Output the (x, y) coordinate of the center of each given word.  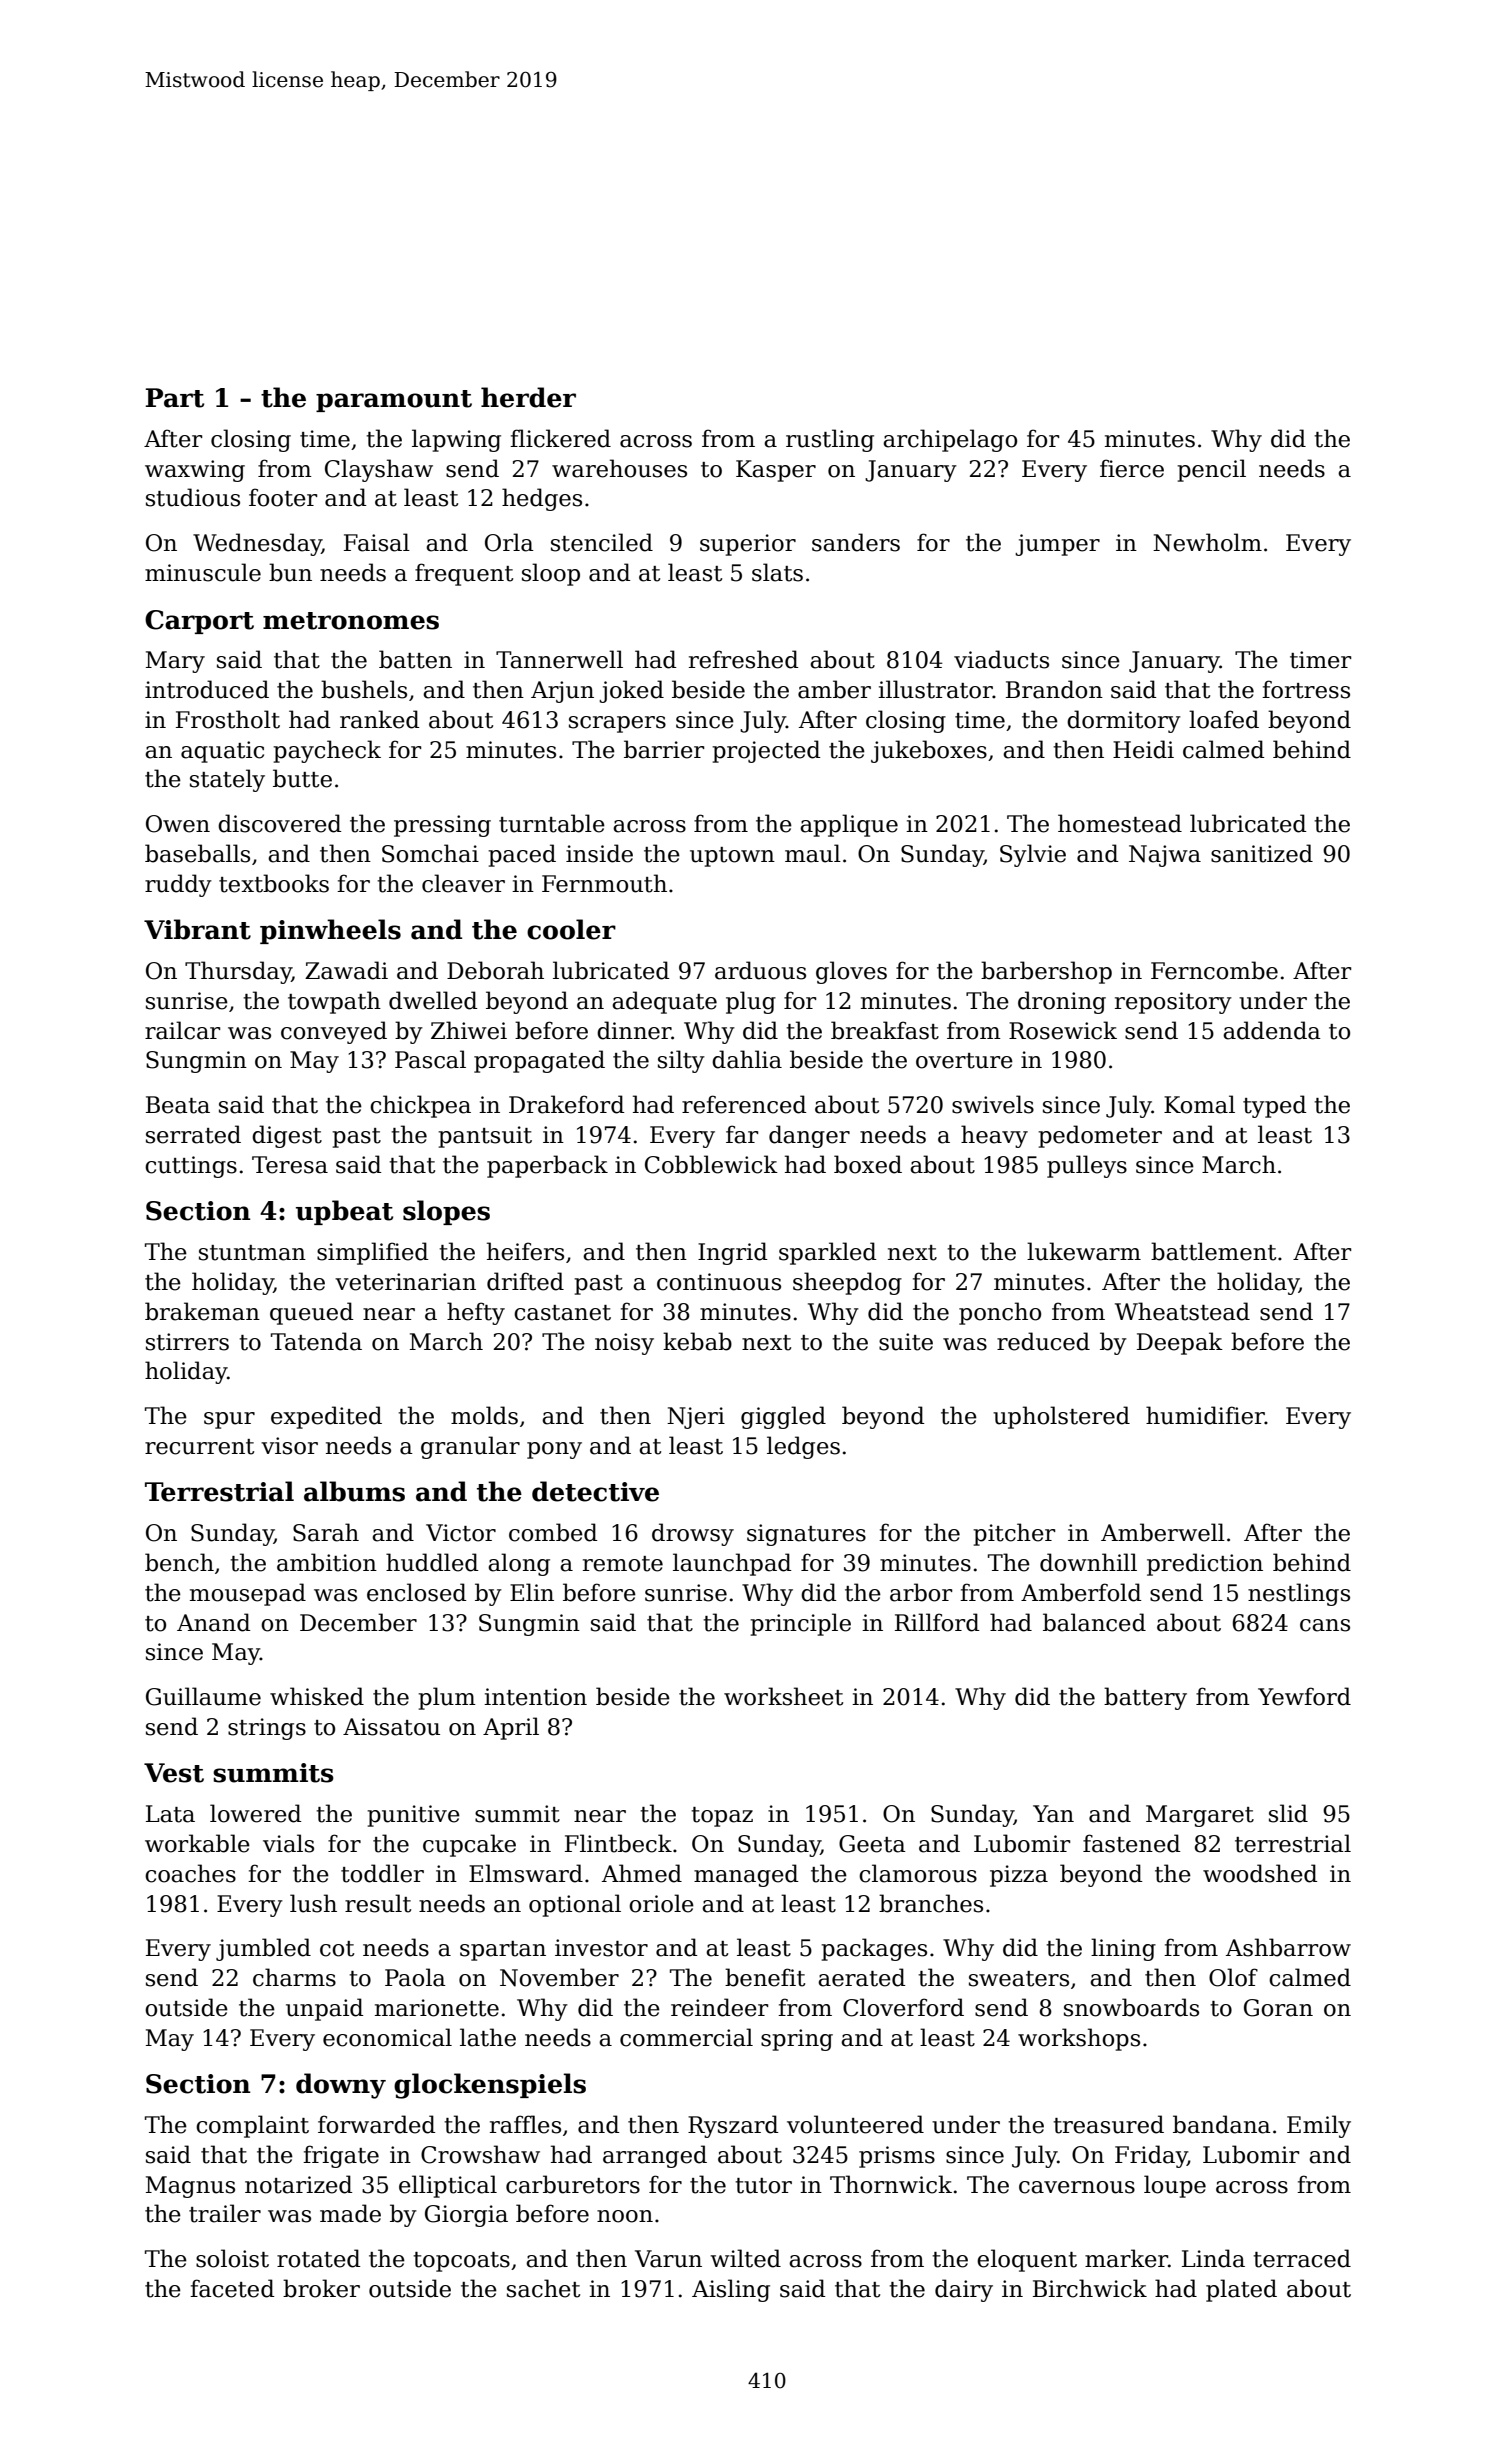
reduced (1043, 1341)
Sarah (326, 1532)
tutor (763, 2186)
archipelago (950, 440)
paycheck (327, 751)
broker (321, 2288)
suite (906, 1342)
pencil (1211, 470)
